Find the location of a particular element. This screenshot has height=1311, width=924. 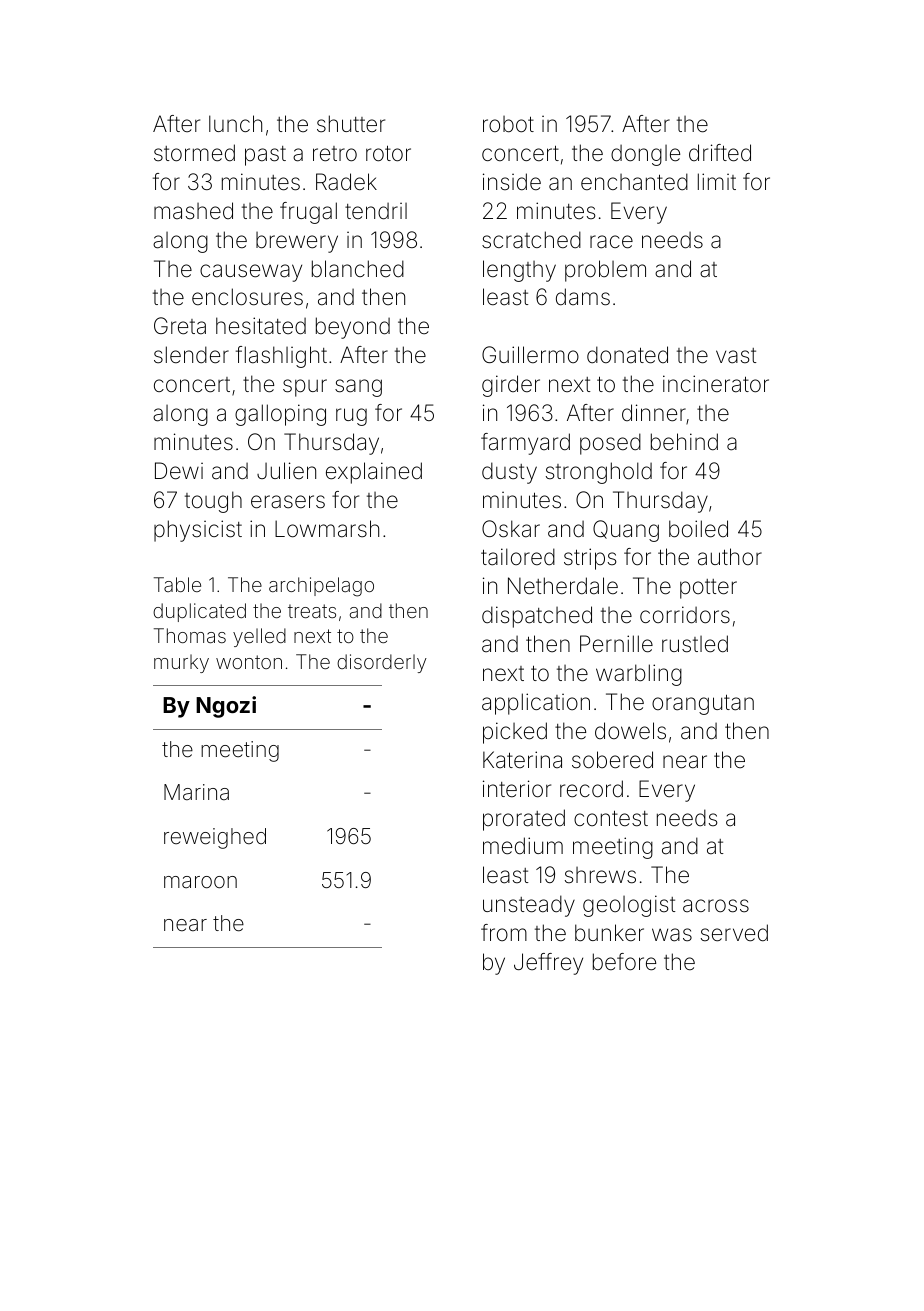

orangutan is located at coordinates (703, 704).
